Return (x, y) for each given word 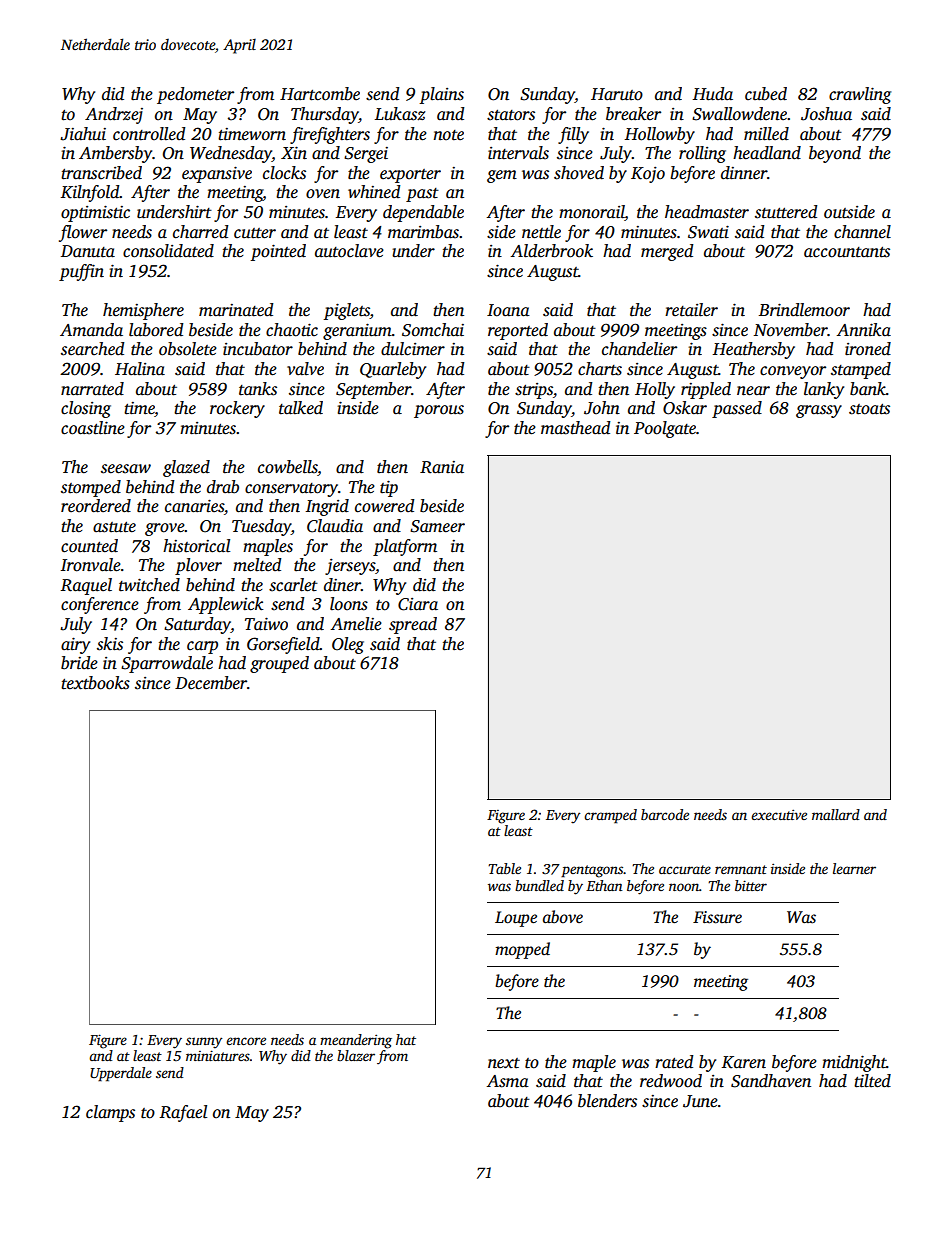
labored (156, 330)
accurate (685, 869)
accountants (847, 252)
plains (441, 95)
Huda (712, 94)
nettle (541, 232)
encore (246, 1041)
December (211, 683)
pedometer (195, 95)
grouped (279, 664)
